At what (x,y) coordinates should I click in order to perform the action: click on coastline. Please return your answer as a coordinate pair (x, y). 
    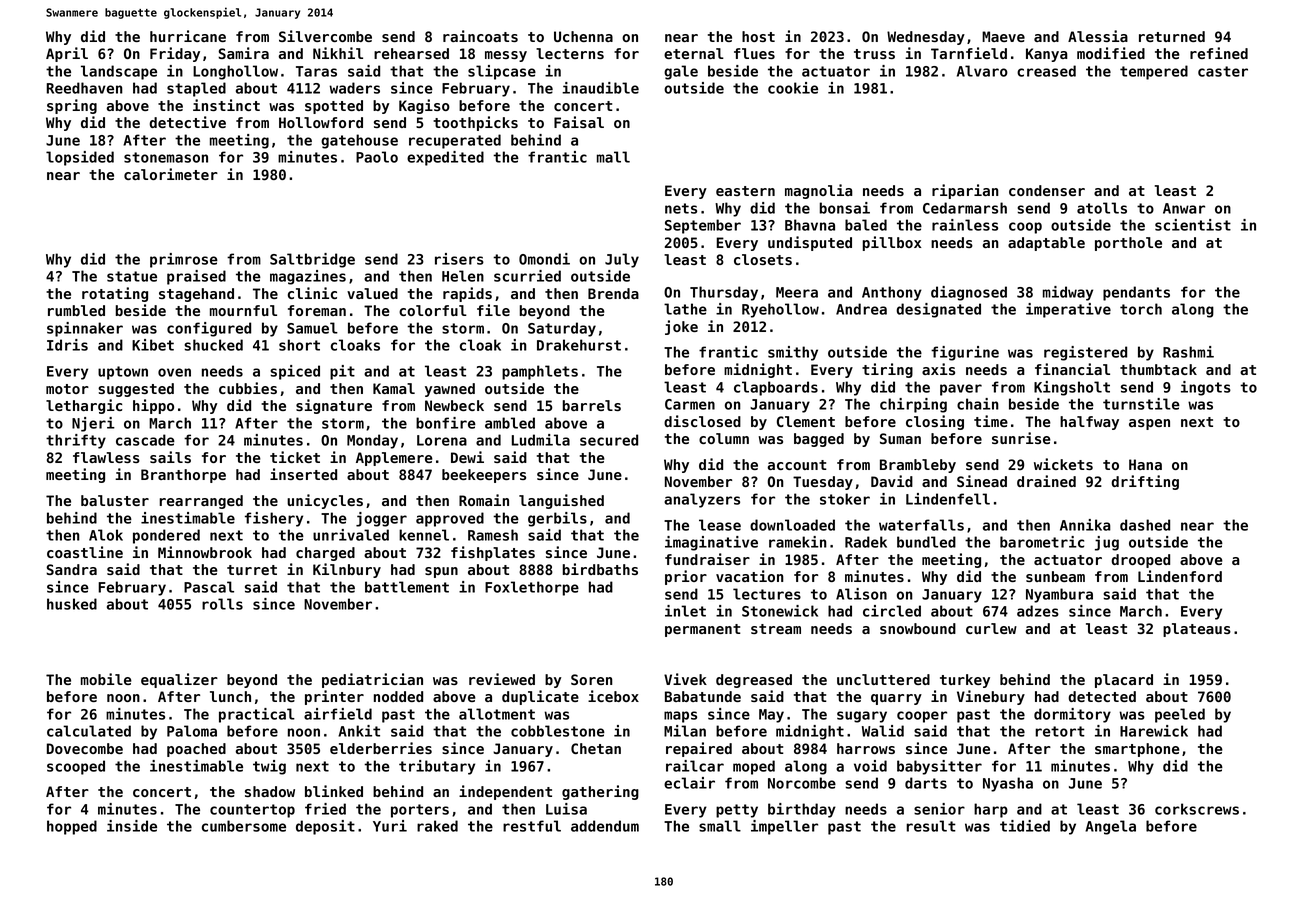
    Looking at the image, I should click on (85, 552).
